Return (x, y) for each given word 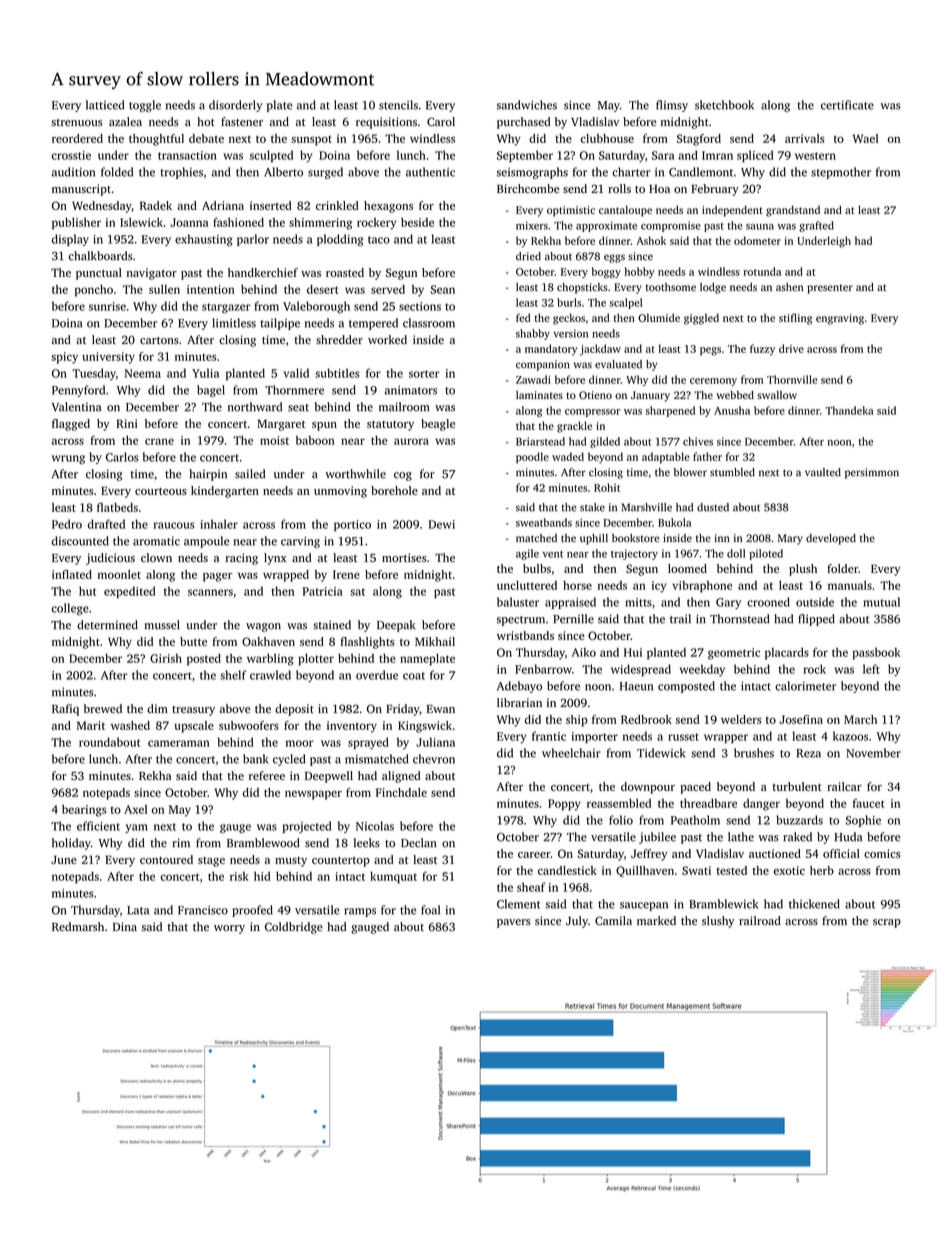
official (841, 853)
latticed (105, 105)
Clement (518, 904)
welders (741, 719)
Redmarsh (78, 927)
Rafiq (65, 710)
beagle (438, 425)
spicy (64, 358)
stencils (398, 105)
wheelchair (571, 753)
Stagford (699, 140)
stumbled (732, 472)
